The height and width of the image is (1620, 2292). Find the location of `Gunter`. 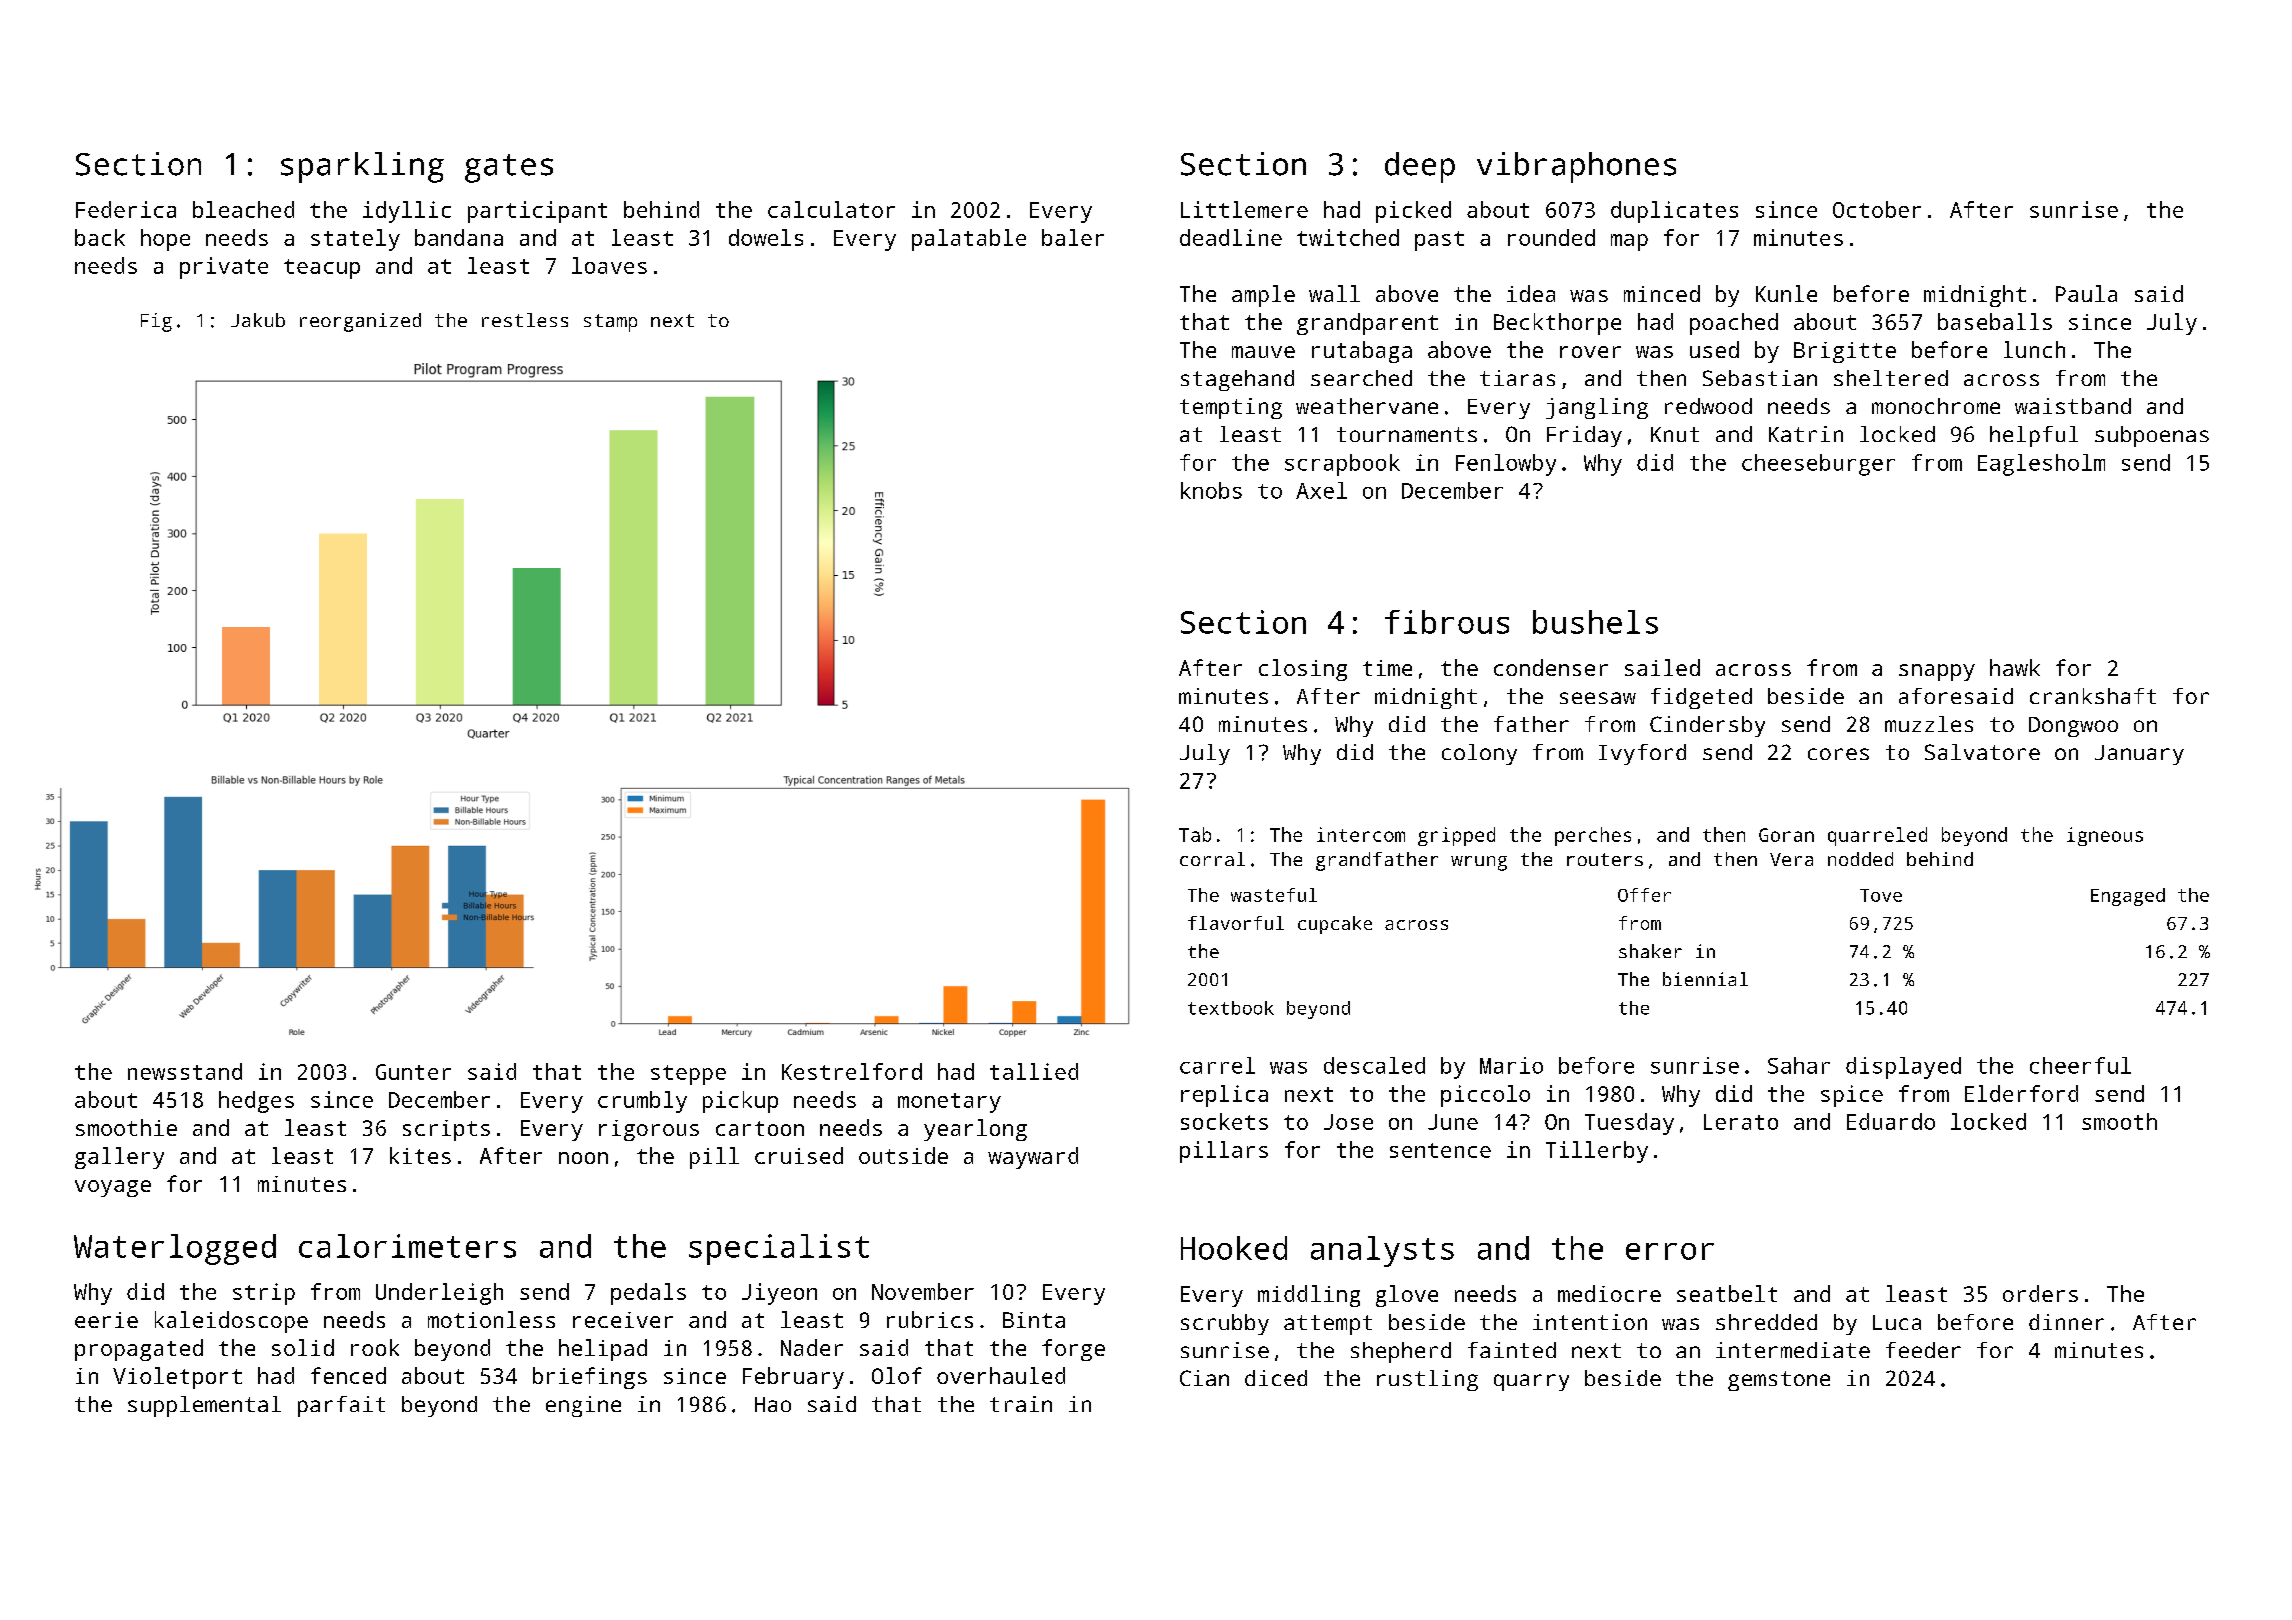

Gunter is located at coordinates (413, 1072).
